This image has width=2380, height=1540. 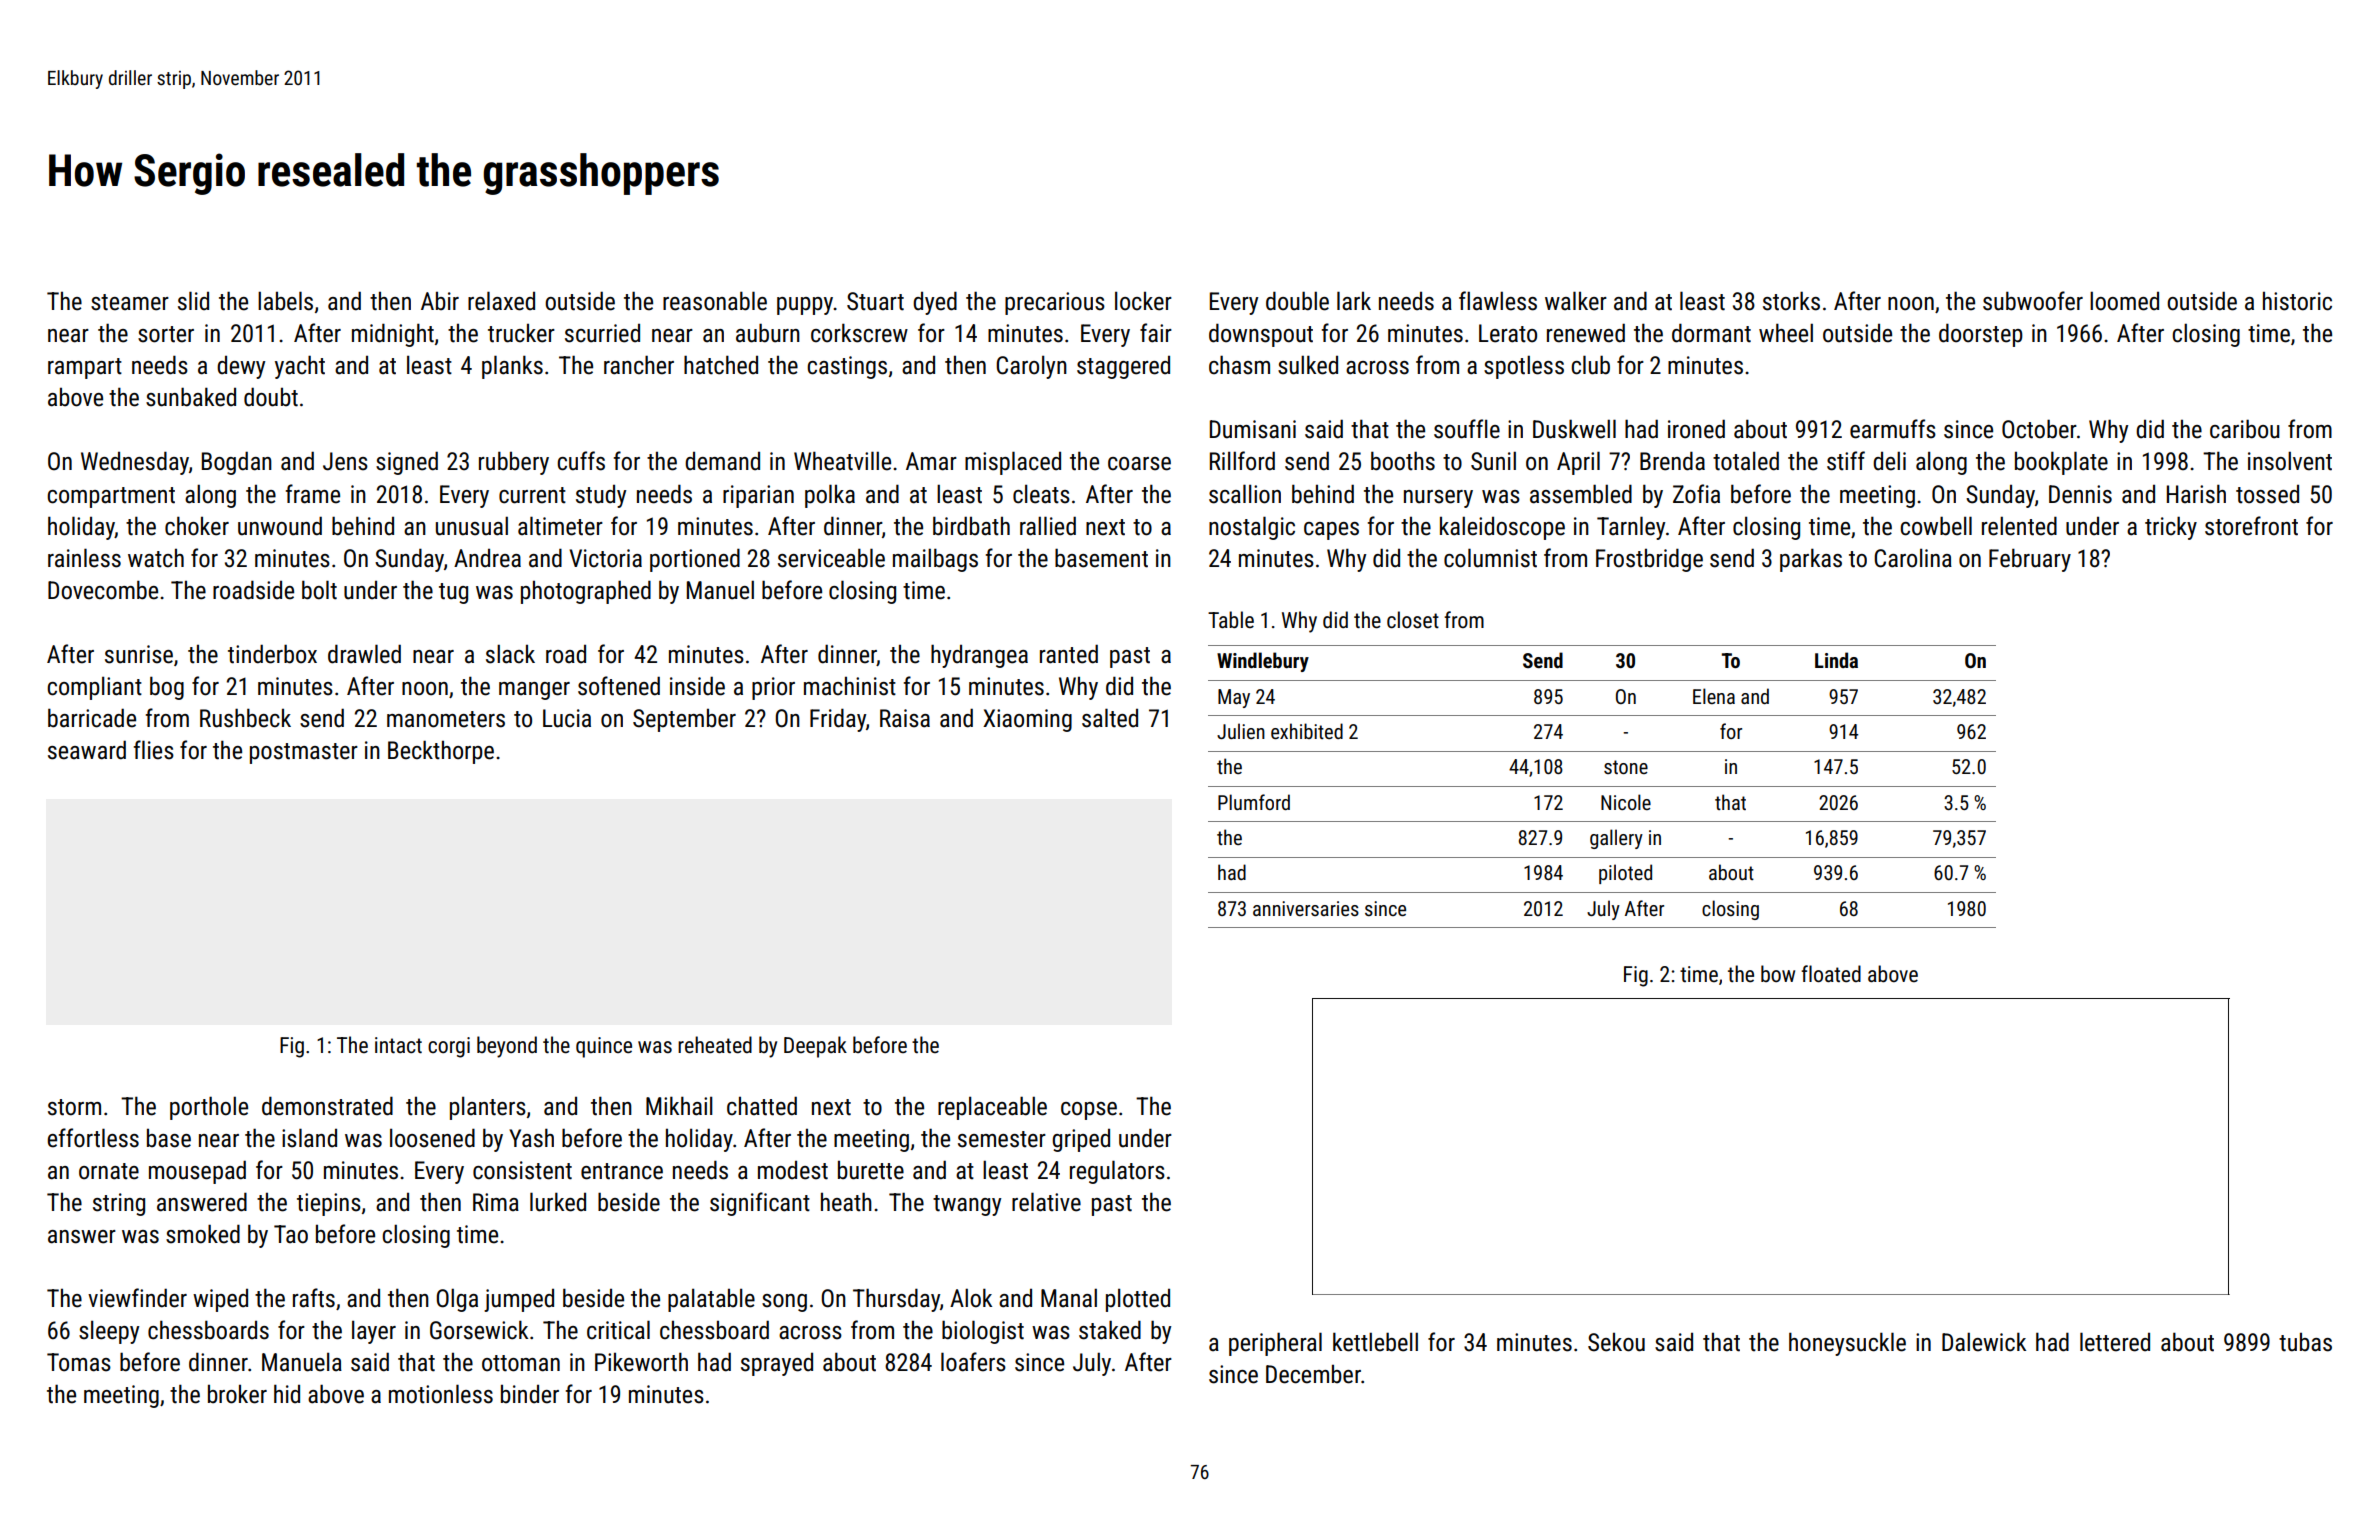 I want to click on Plumford, so click(x=1254, y=802).
